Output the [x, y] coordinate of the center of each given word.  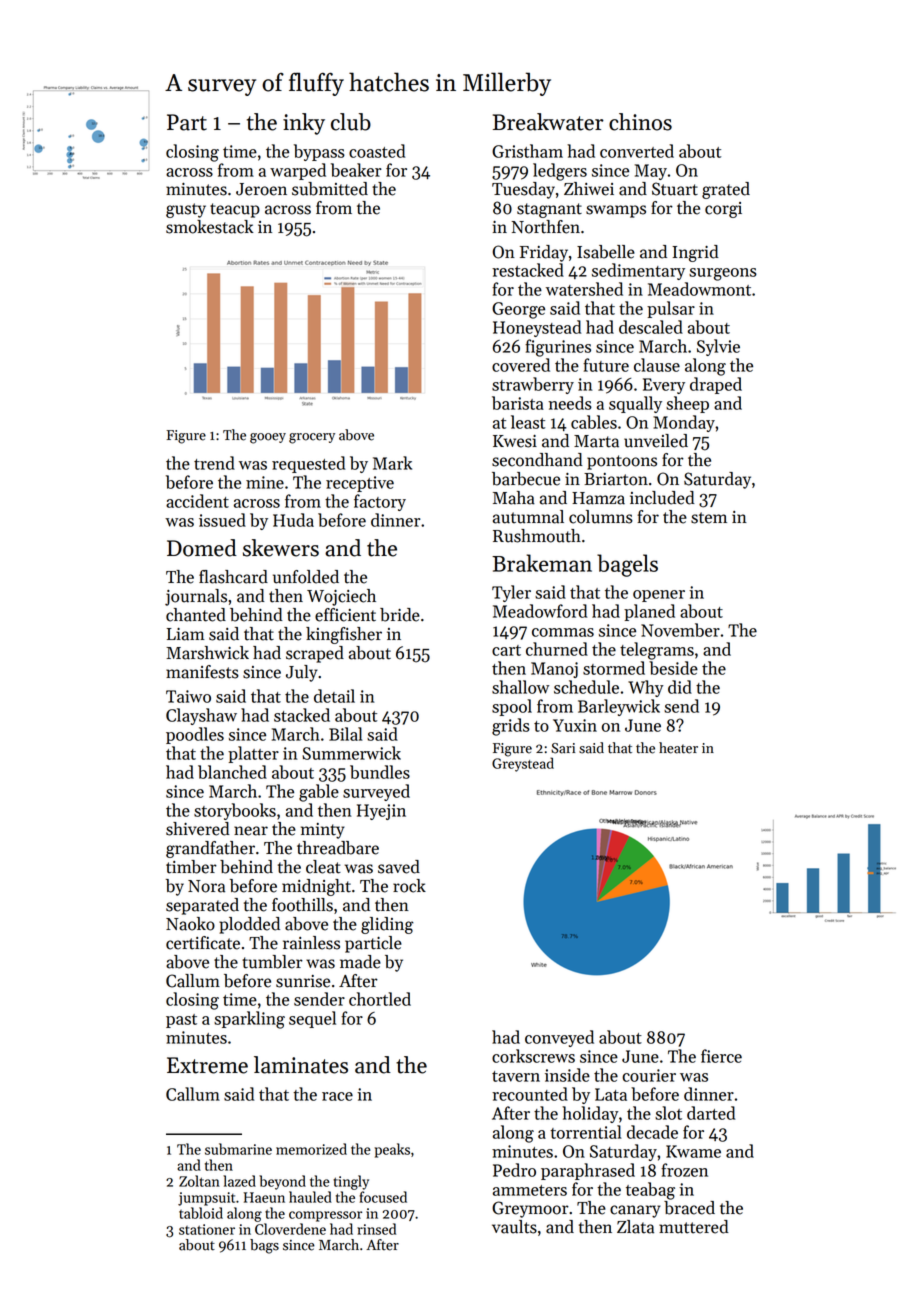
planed [649, 612]
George [518, 310]
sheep [687, 404]
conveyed [559, 1038]
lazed [239, 1181]
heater [678, 748]
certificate [203, 943]
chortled [380, 999]
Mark [392, 463]
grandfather [210, 849]
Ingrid [695, 253]
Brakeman [542, 563]
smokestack [210, 227]
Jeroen [261, 189]
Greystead [523, 764]
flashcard [233, 577]
